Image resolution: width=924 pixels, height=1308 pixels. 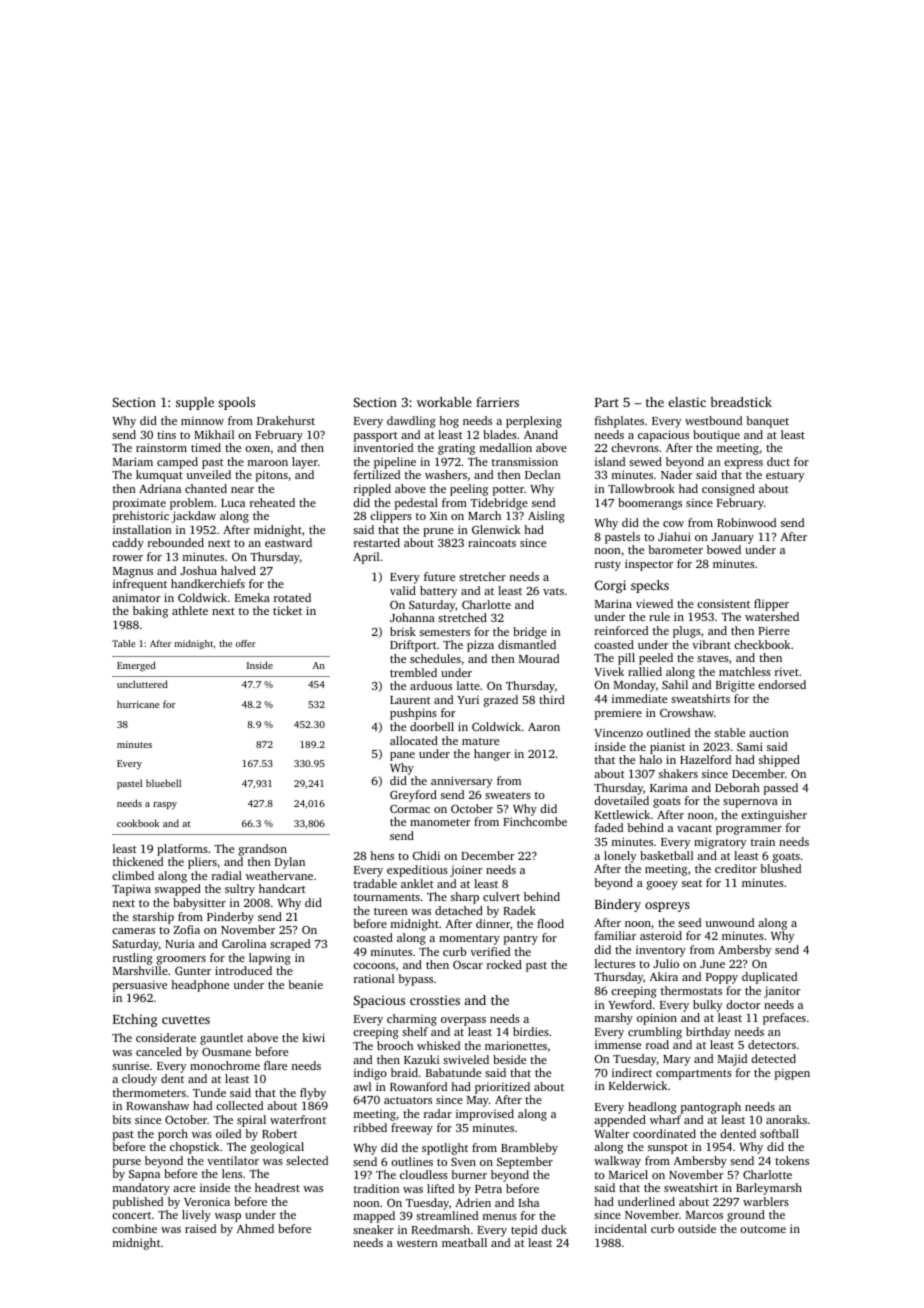 I want to click on Dylan, so click(x=290, y=863).
